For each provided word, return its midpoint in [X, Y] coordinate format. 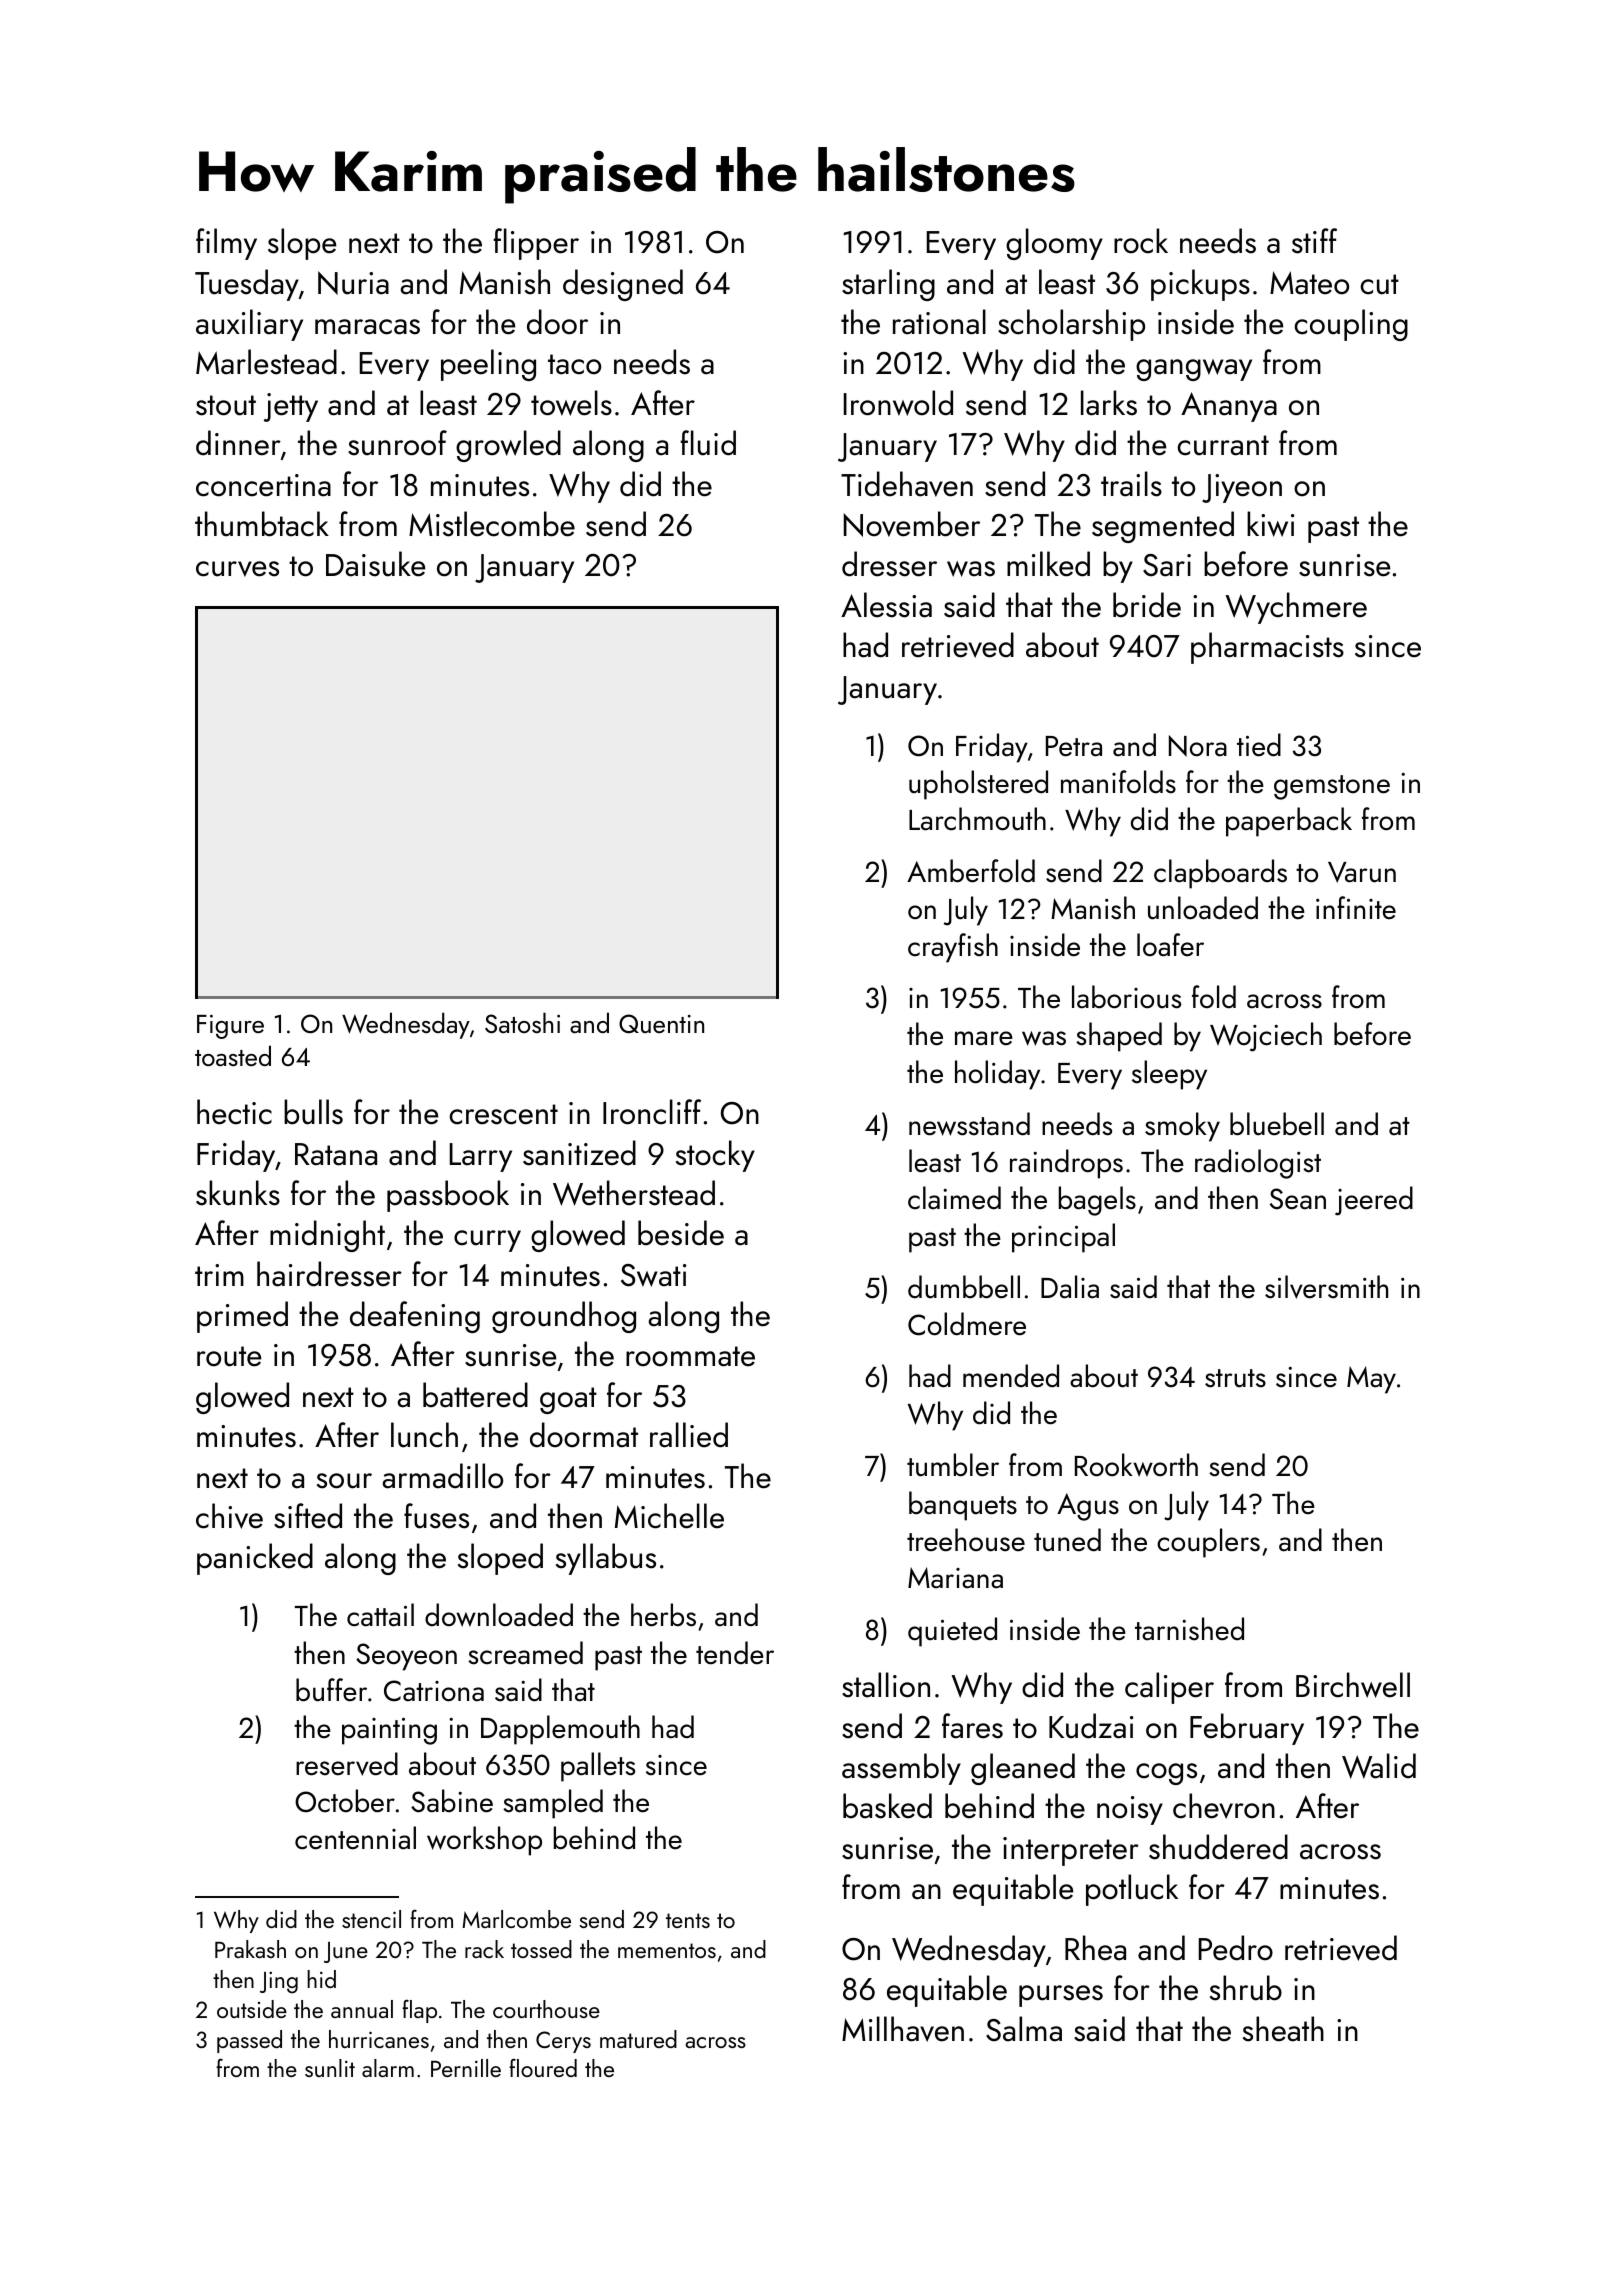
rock [1141, 241]
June [346, 1952]
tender [735, 1653]
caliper [1169, 1688]
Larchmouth [977, 819]
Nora [1198, 746]
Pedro [1236, 1948]
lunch [424, 1435]
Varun [1362, 872]
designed [623, 285]
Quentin [661, 1023]
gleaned [1023, 1769]
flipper [536, 244]
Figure [230, 1026]
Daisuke [375, 564]
